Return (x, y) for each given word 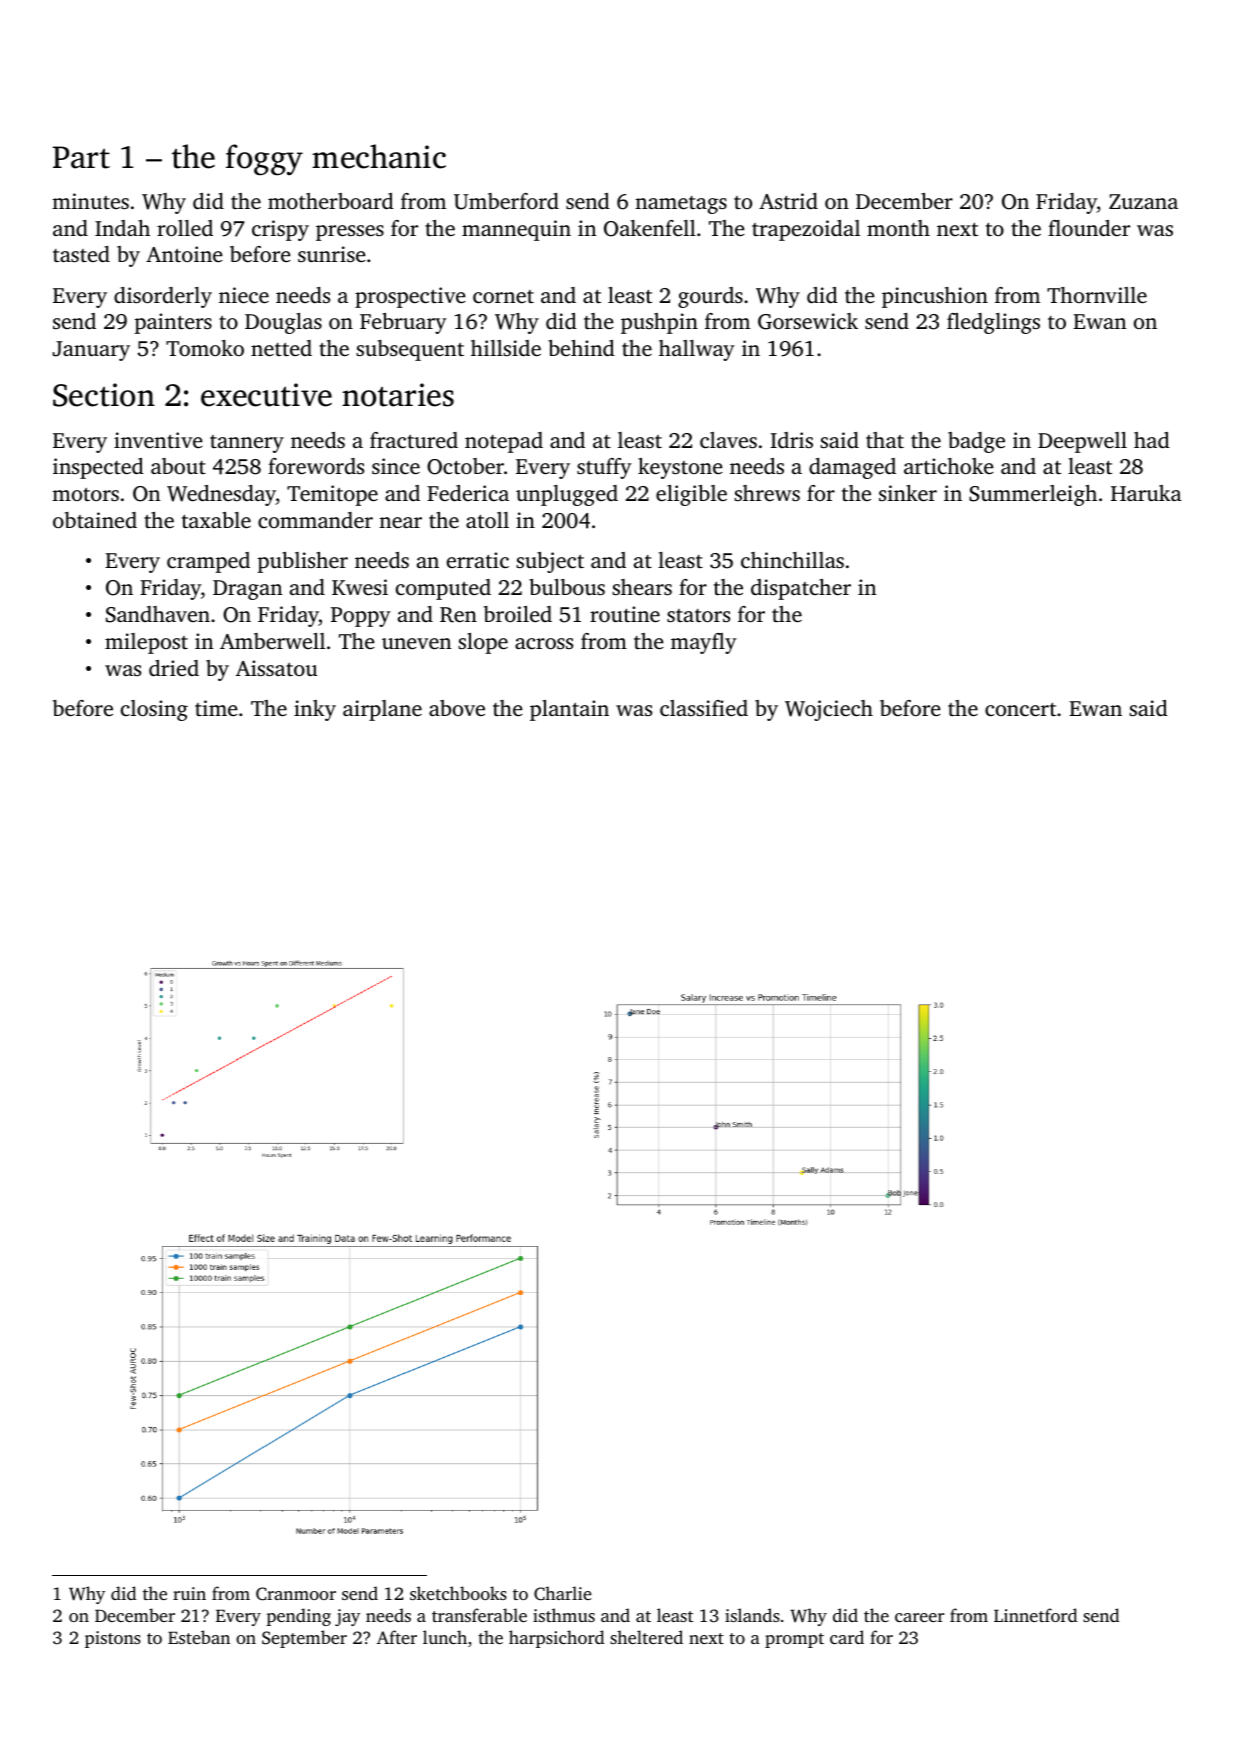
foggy (264, 160)
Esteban (199, 1637)
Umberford (506, 201)
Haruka (1146, 493)
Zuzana (1143, 201)
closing (154, 710)
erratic (478, 560)
